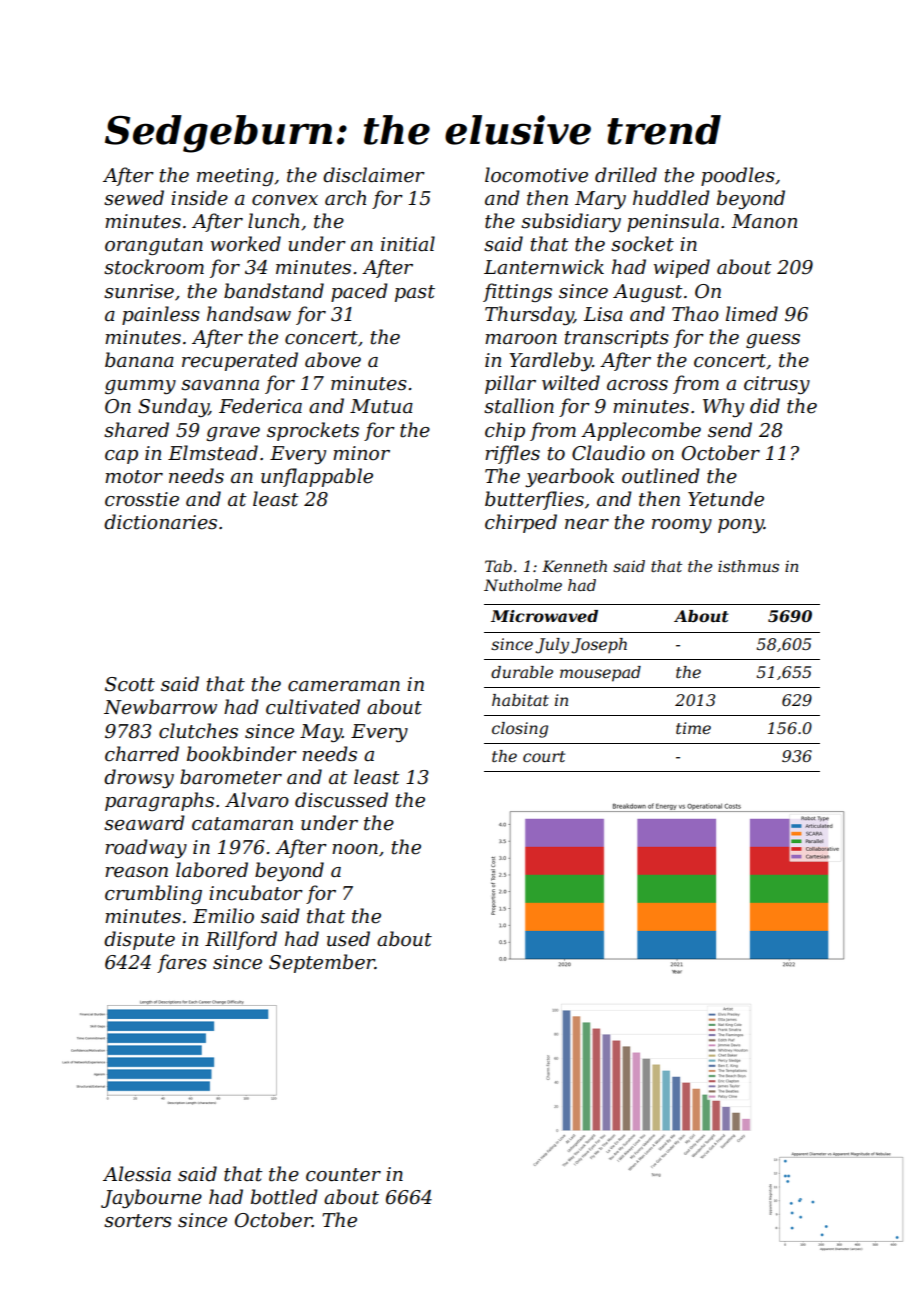 Image resolution: width=924 pixels, height=1314 pixels. What do you see at coordinates (523, 585) in the page?
I see `Nutholme` at bounding box center [523, 585].
